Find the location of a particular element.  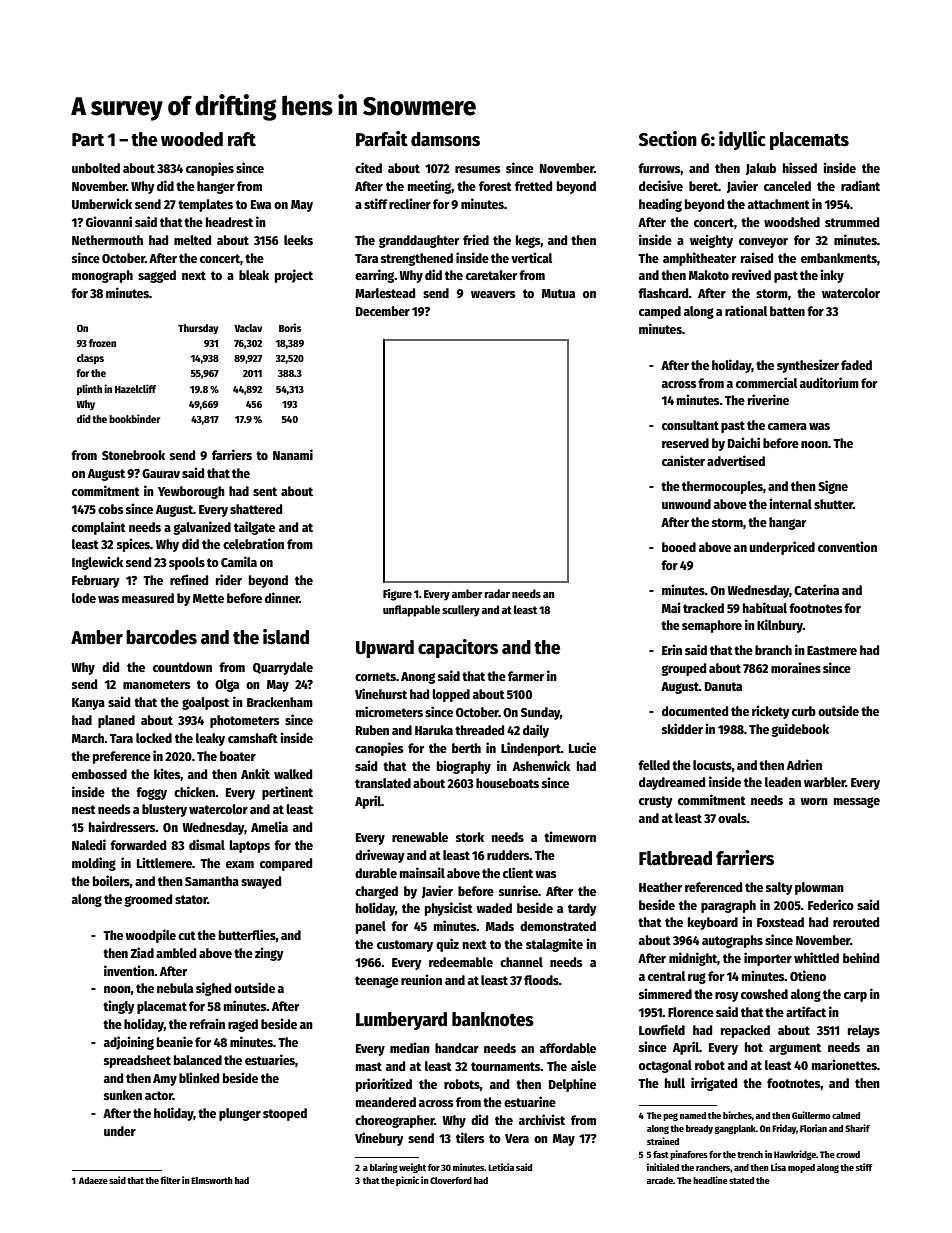

resumes is located at coordinates (477, 169).
